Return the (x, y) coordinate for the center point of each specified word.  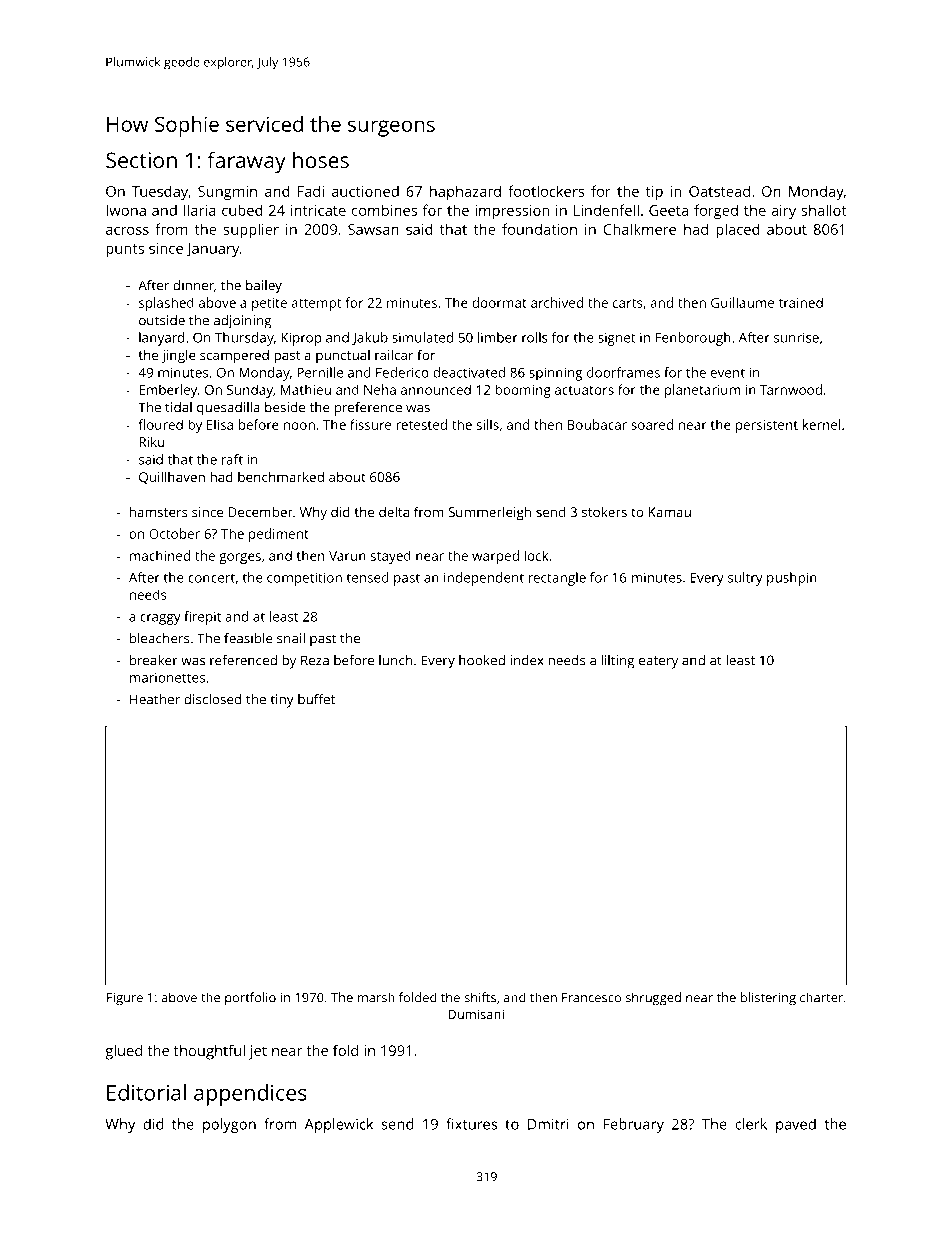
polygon (229, 1125)
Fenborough (693, 339)
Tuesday (160, 193)
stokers (604, 511)
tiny (282, 701)
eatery (658, 662)
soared (652, 424)
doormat (499, 302)
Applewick (339, 1125)
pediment (279, 535)
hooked (482, 660)
